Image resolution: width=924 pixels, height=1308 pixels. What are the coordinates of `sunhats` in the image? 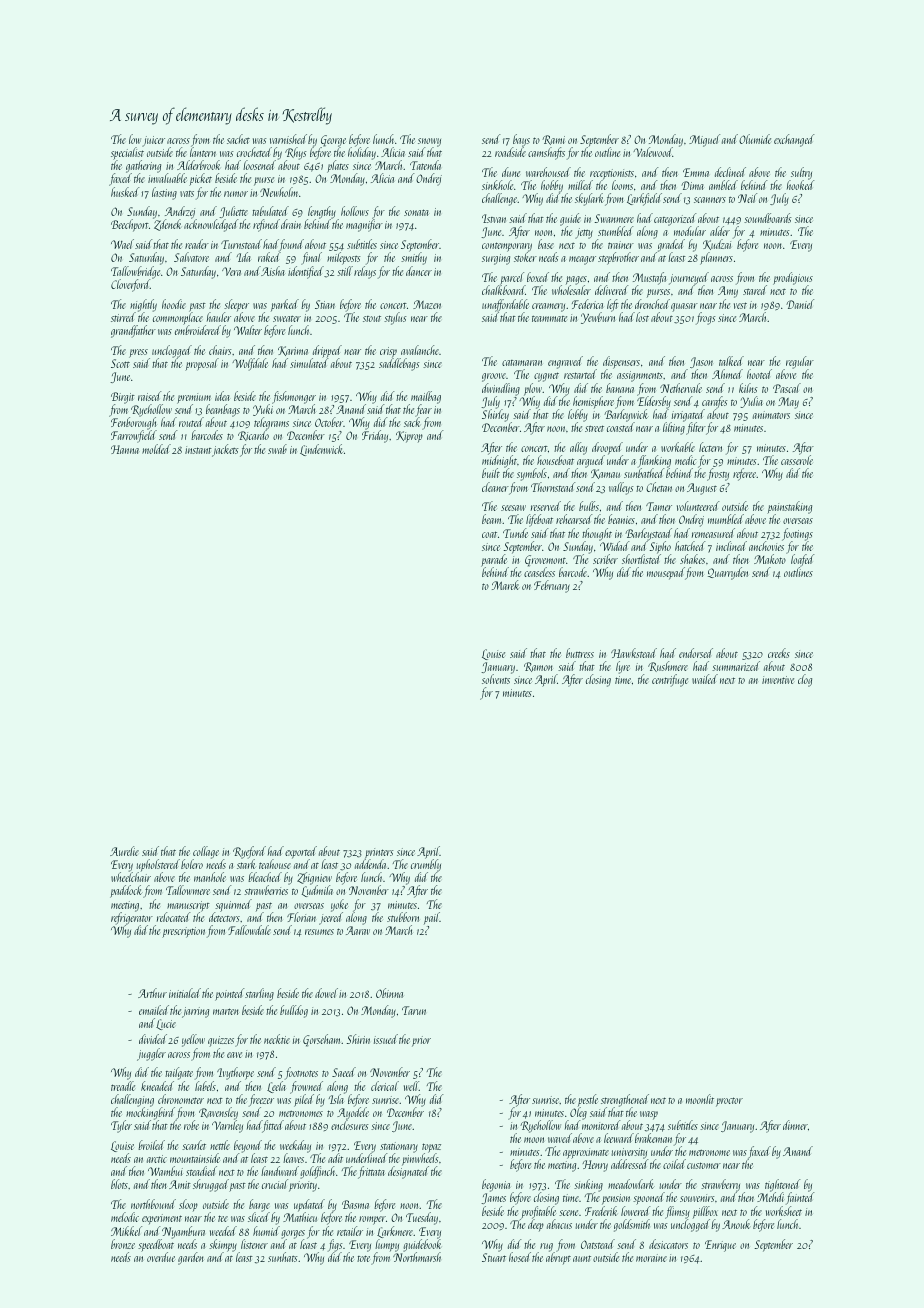 It's located at (282, 1257).
